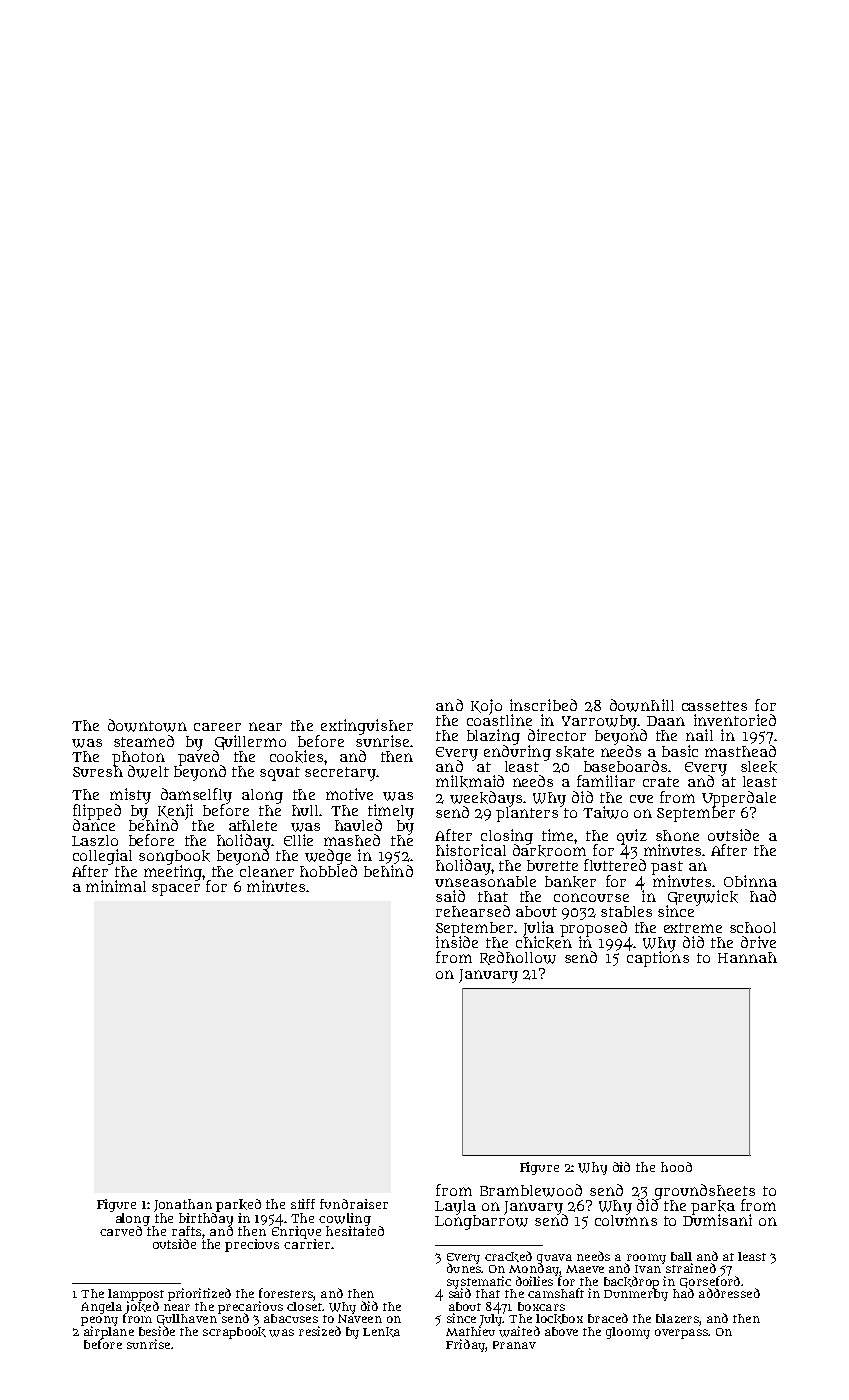 The image size is (849, 1400). What do you see at coordinates (121, 1231) in the page?
I see `carved` at bounding box center [121, 1231].
